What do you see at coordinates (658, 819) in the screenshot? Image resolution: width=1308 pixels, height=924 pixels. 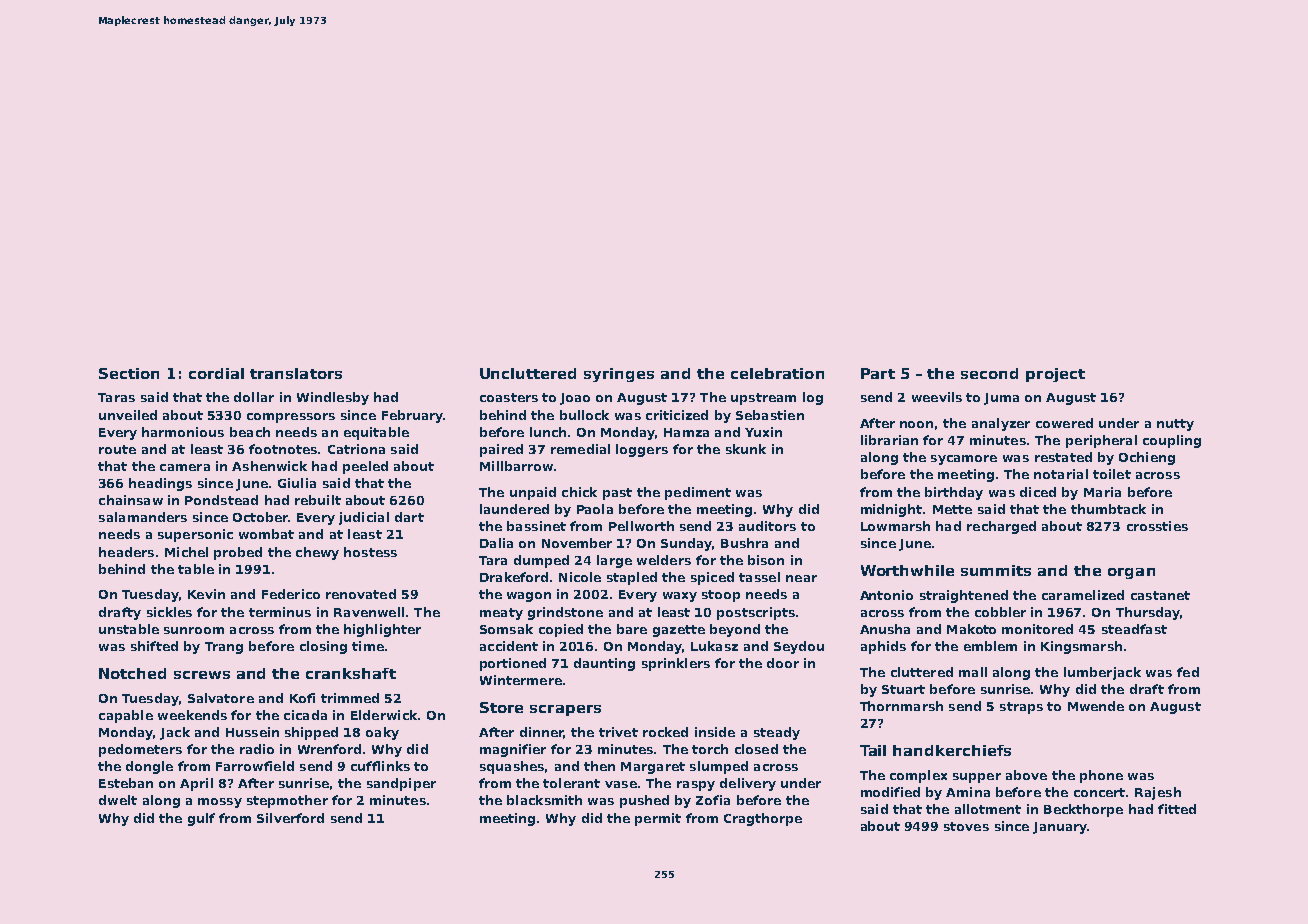 I see `permit` at bounding box center [658, 819].
